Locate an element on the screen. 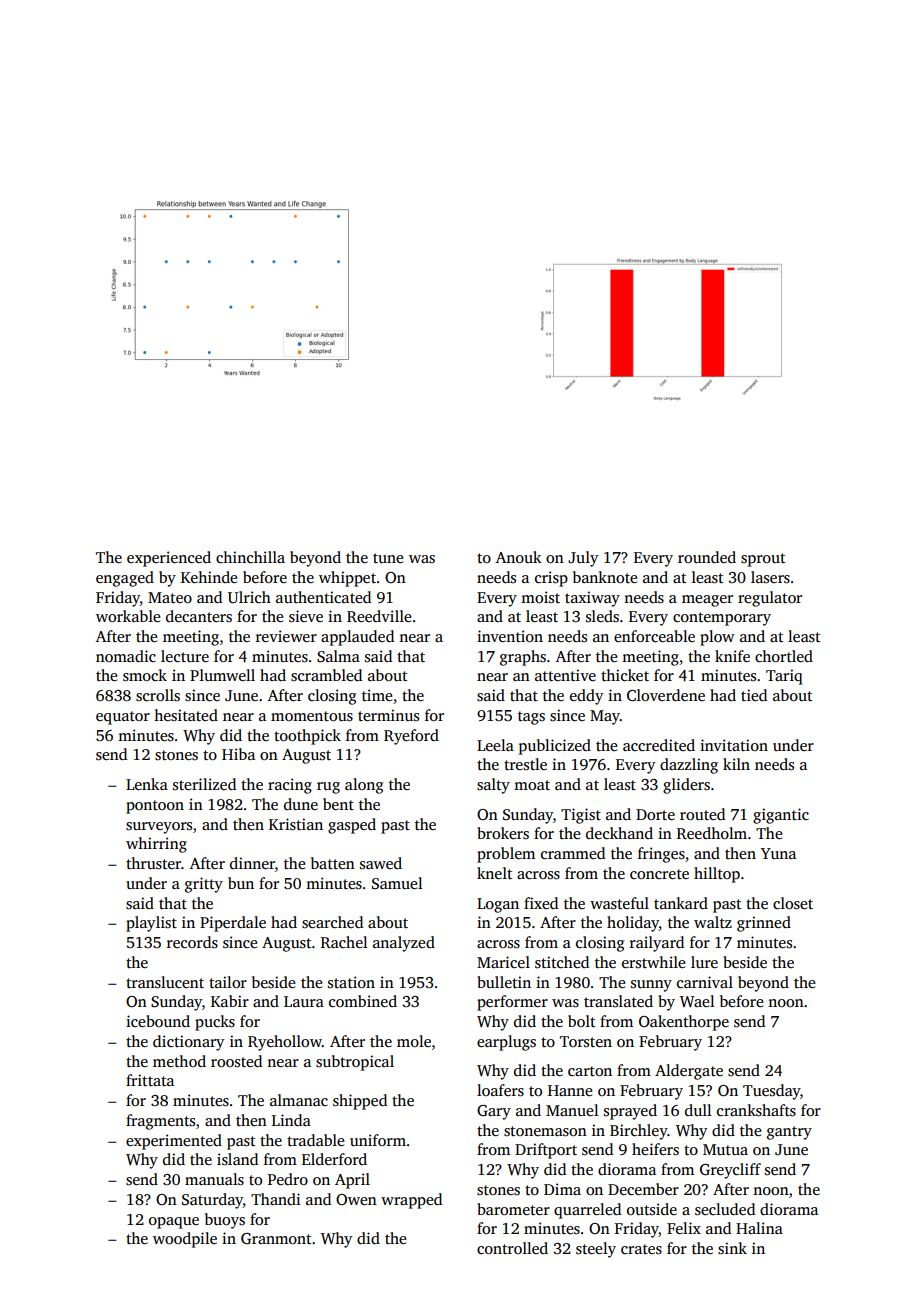  Wael is located at coordinates (697, 1001).
